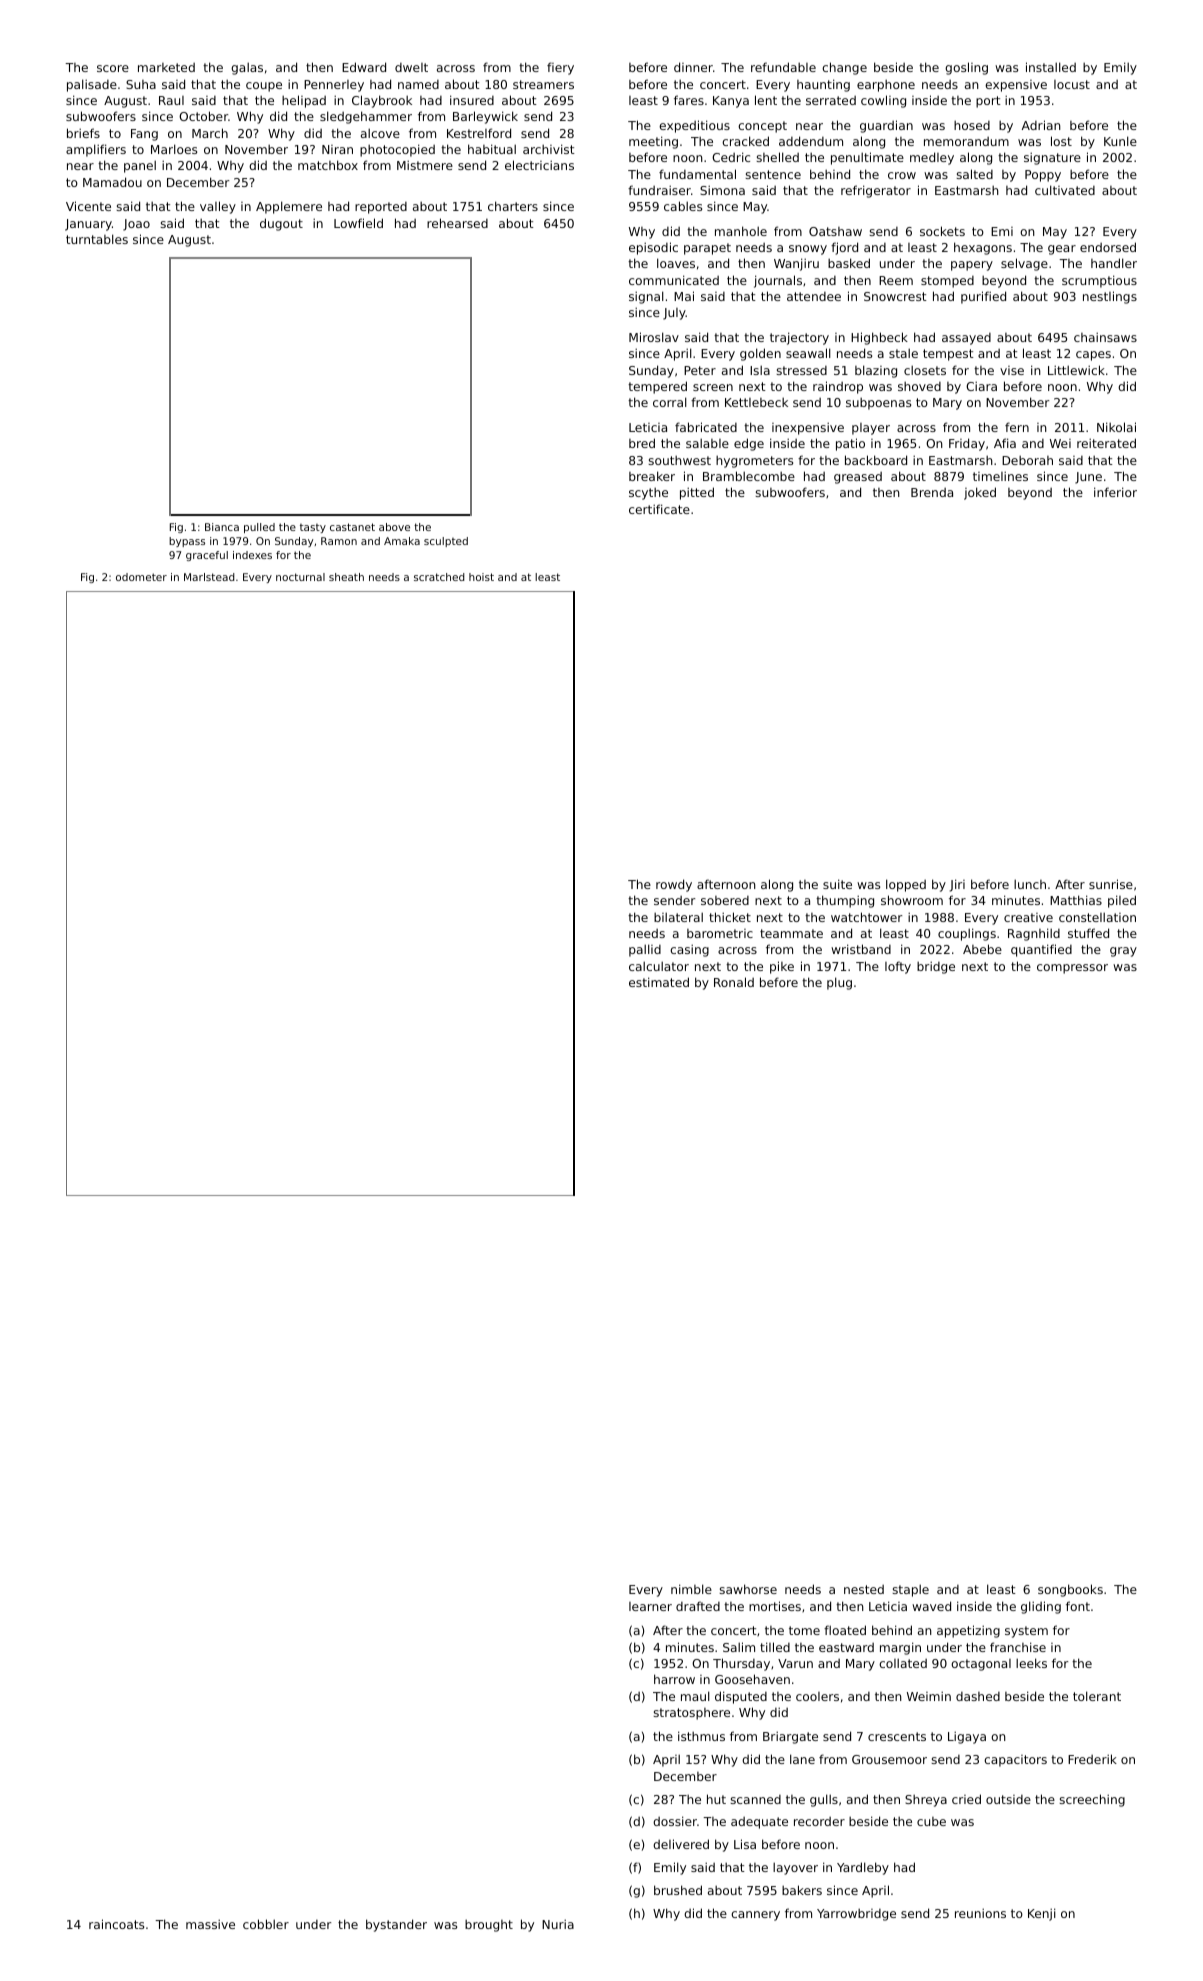  What do you see at coordinates (141, 577) in the screenshot?
I see `odometer` at bounding box center [141, 577].
